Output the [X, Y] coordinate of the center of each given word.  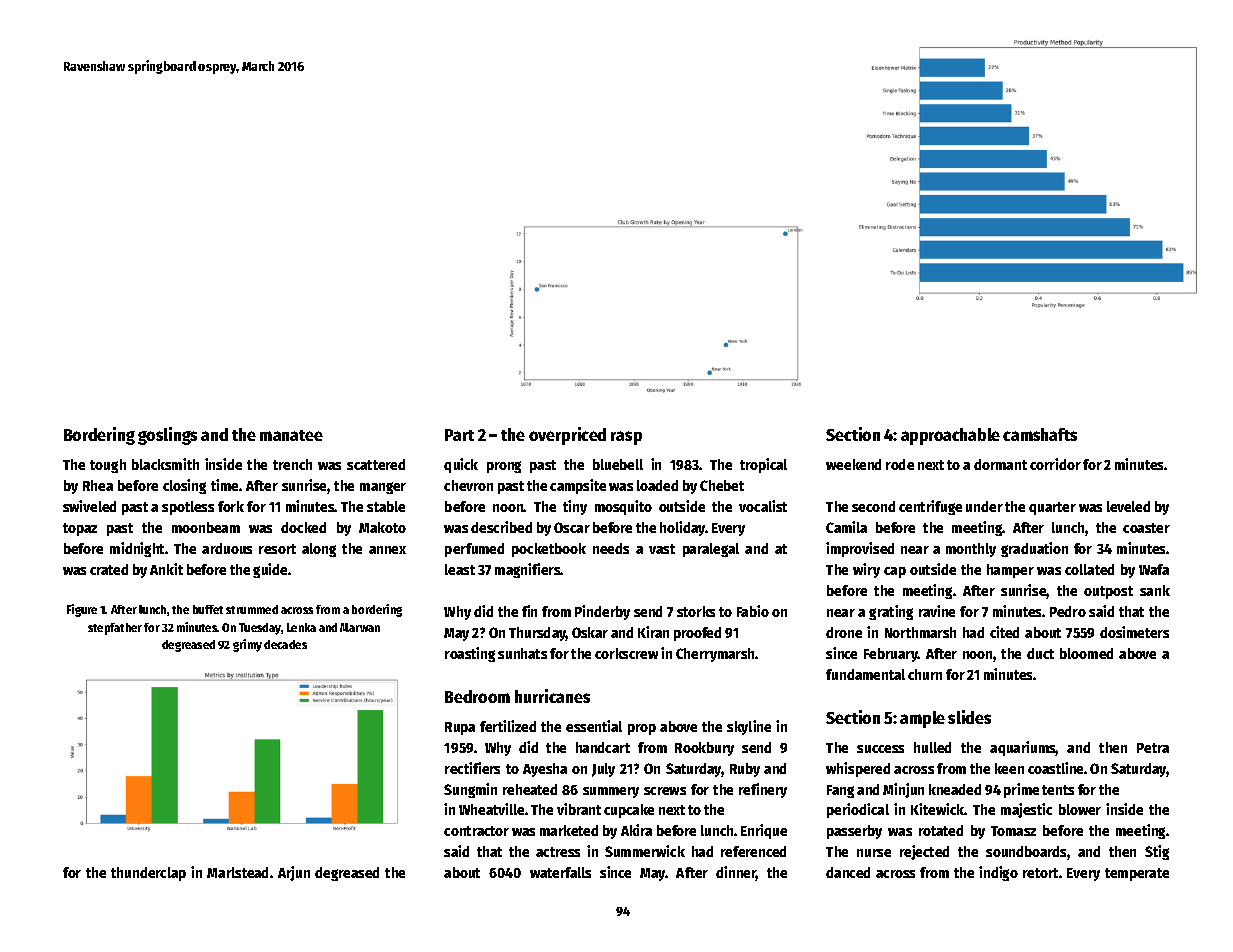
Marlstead [237, 872]
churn [925, 674]
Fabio [753, 611]
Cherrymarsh [715, 655]
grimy [247, 645]
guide [270, 570]
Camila [846, 527]
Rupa [460, 728]
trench [292, 464]
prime [1021, 790]
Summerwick [645, 851]
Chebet [722, 485]
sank [1155, 590]
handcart [603, 747]
